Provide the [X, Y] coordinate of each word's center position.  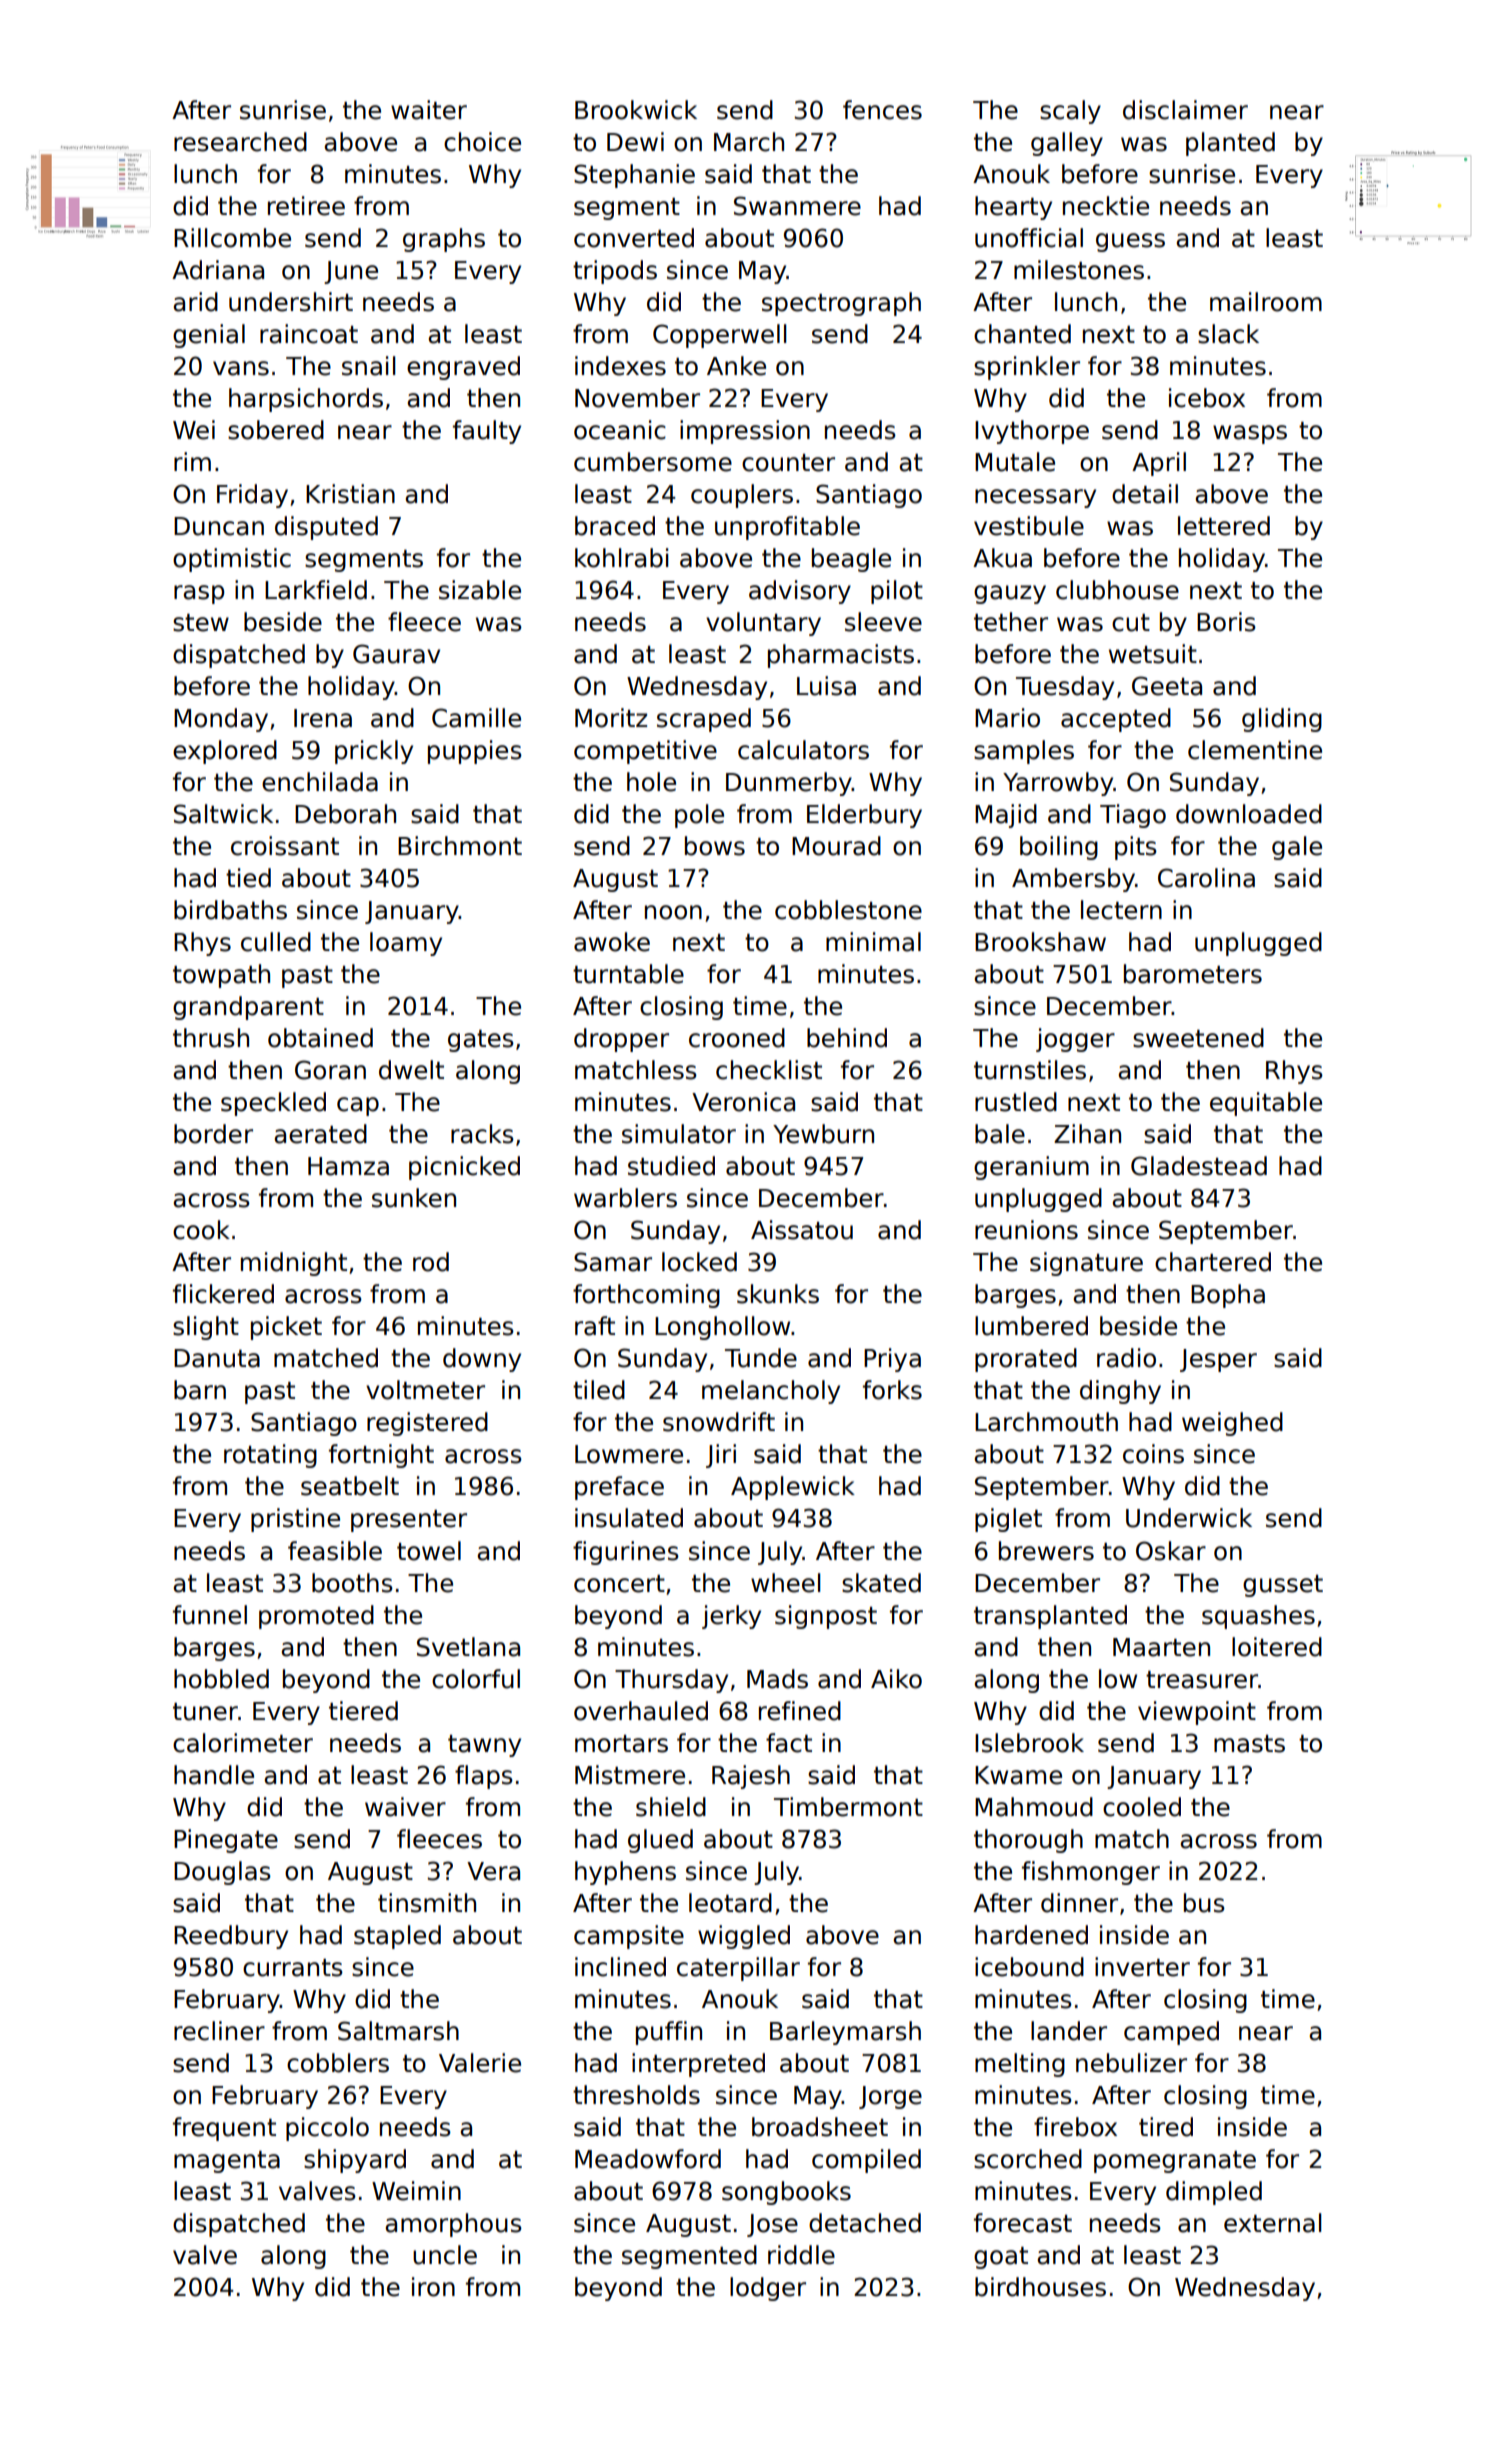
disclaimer [1185, 110]
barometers [1193, 974]
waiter [429, 110]
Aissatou [802, 1230]
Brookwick [636, 110]
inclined [620, 1967]
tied [248, 878]
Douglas [222, 1873]
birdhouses [1040, 2287]
